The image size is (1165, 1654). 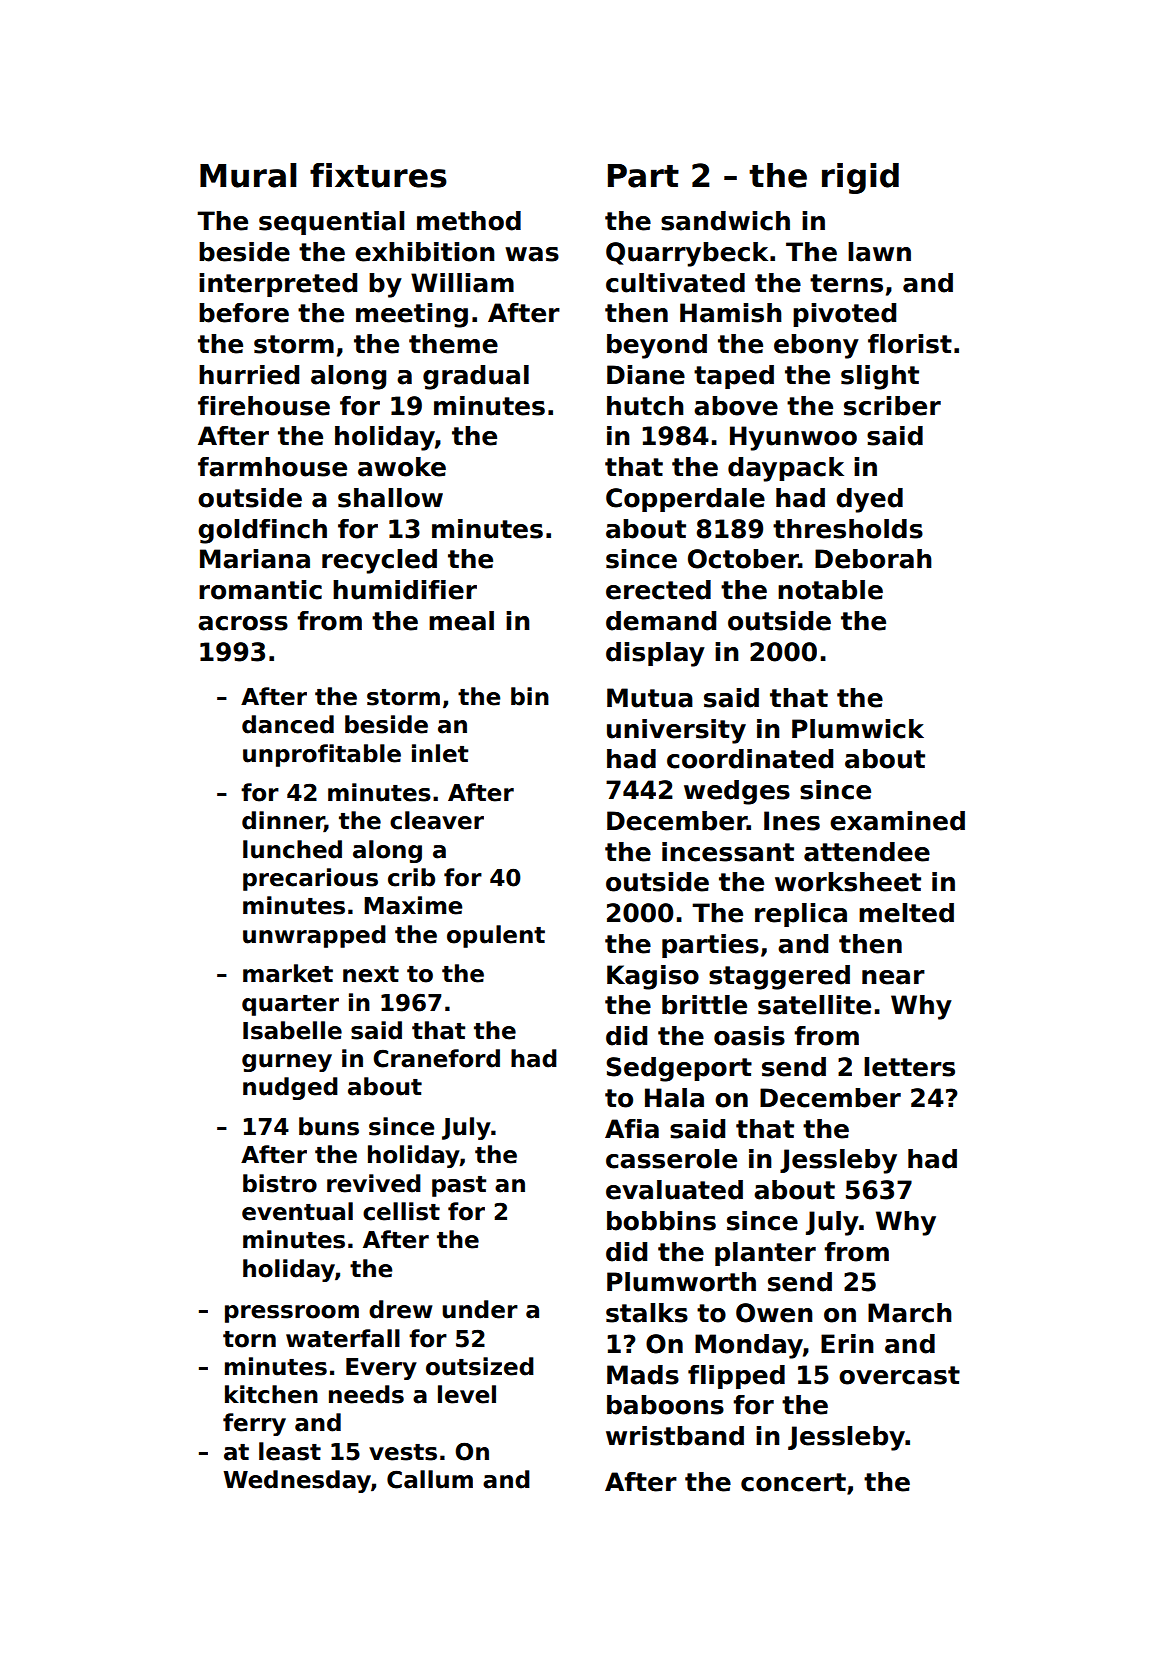 What do you see at coordinates (793, 1482) in the page?
I see `concert` at bounding box center [793, 1482].
